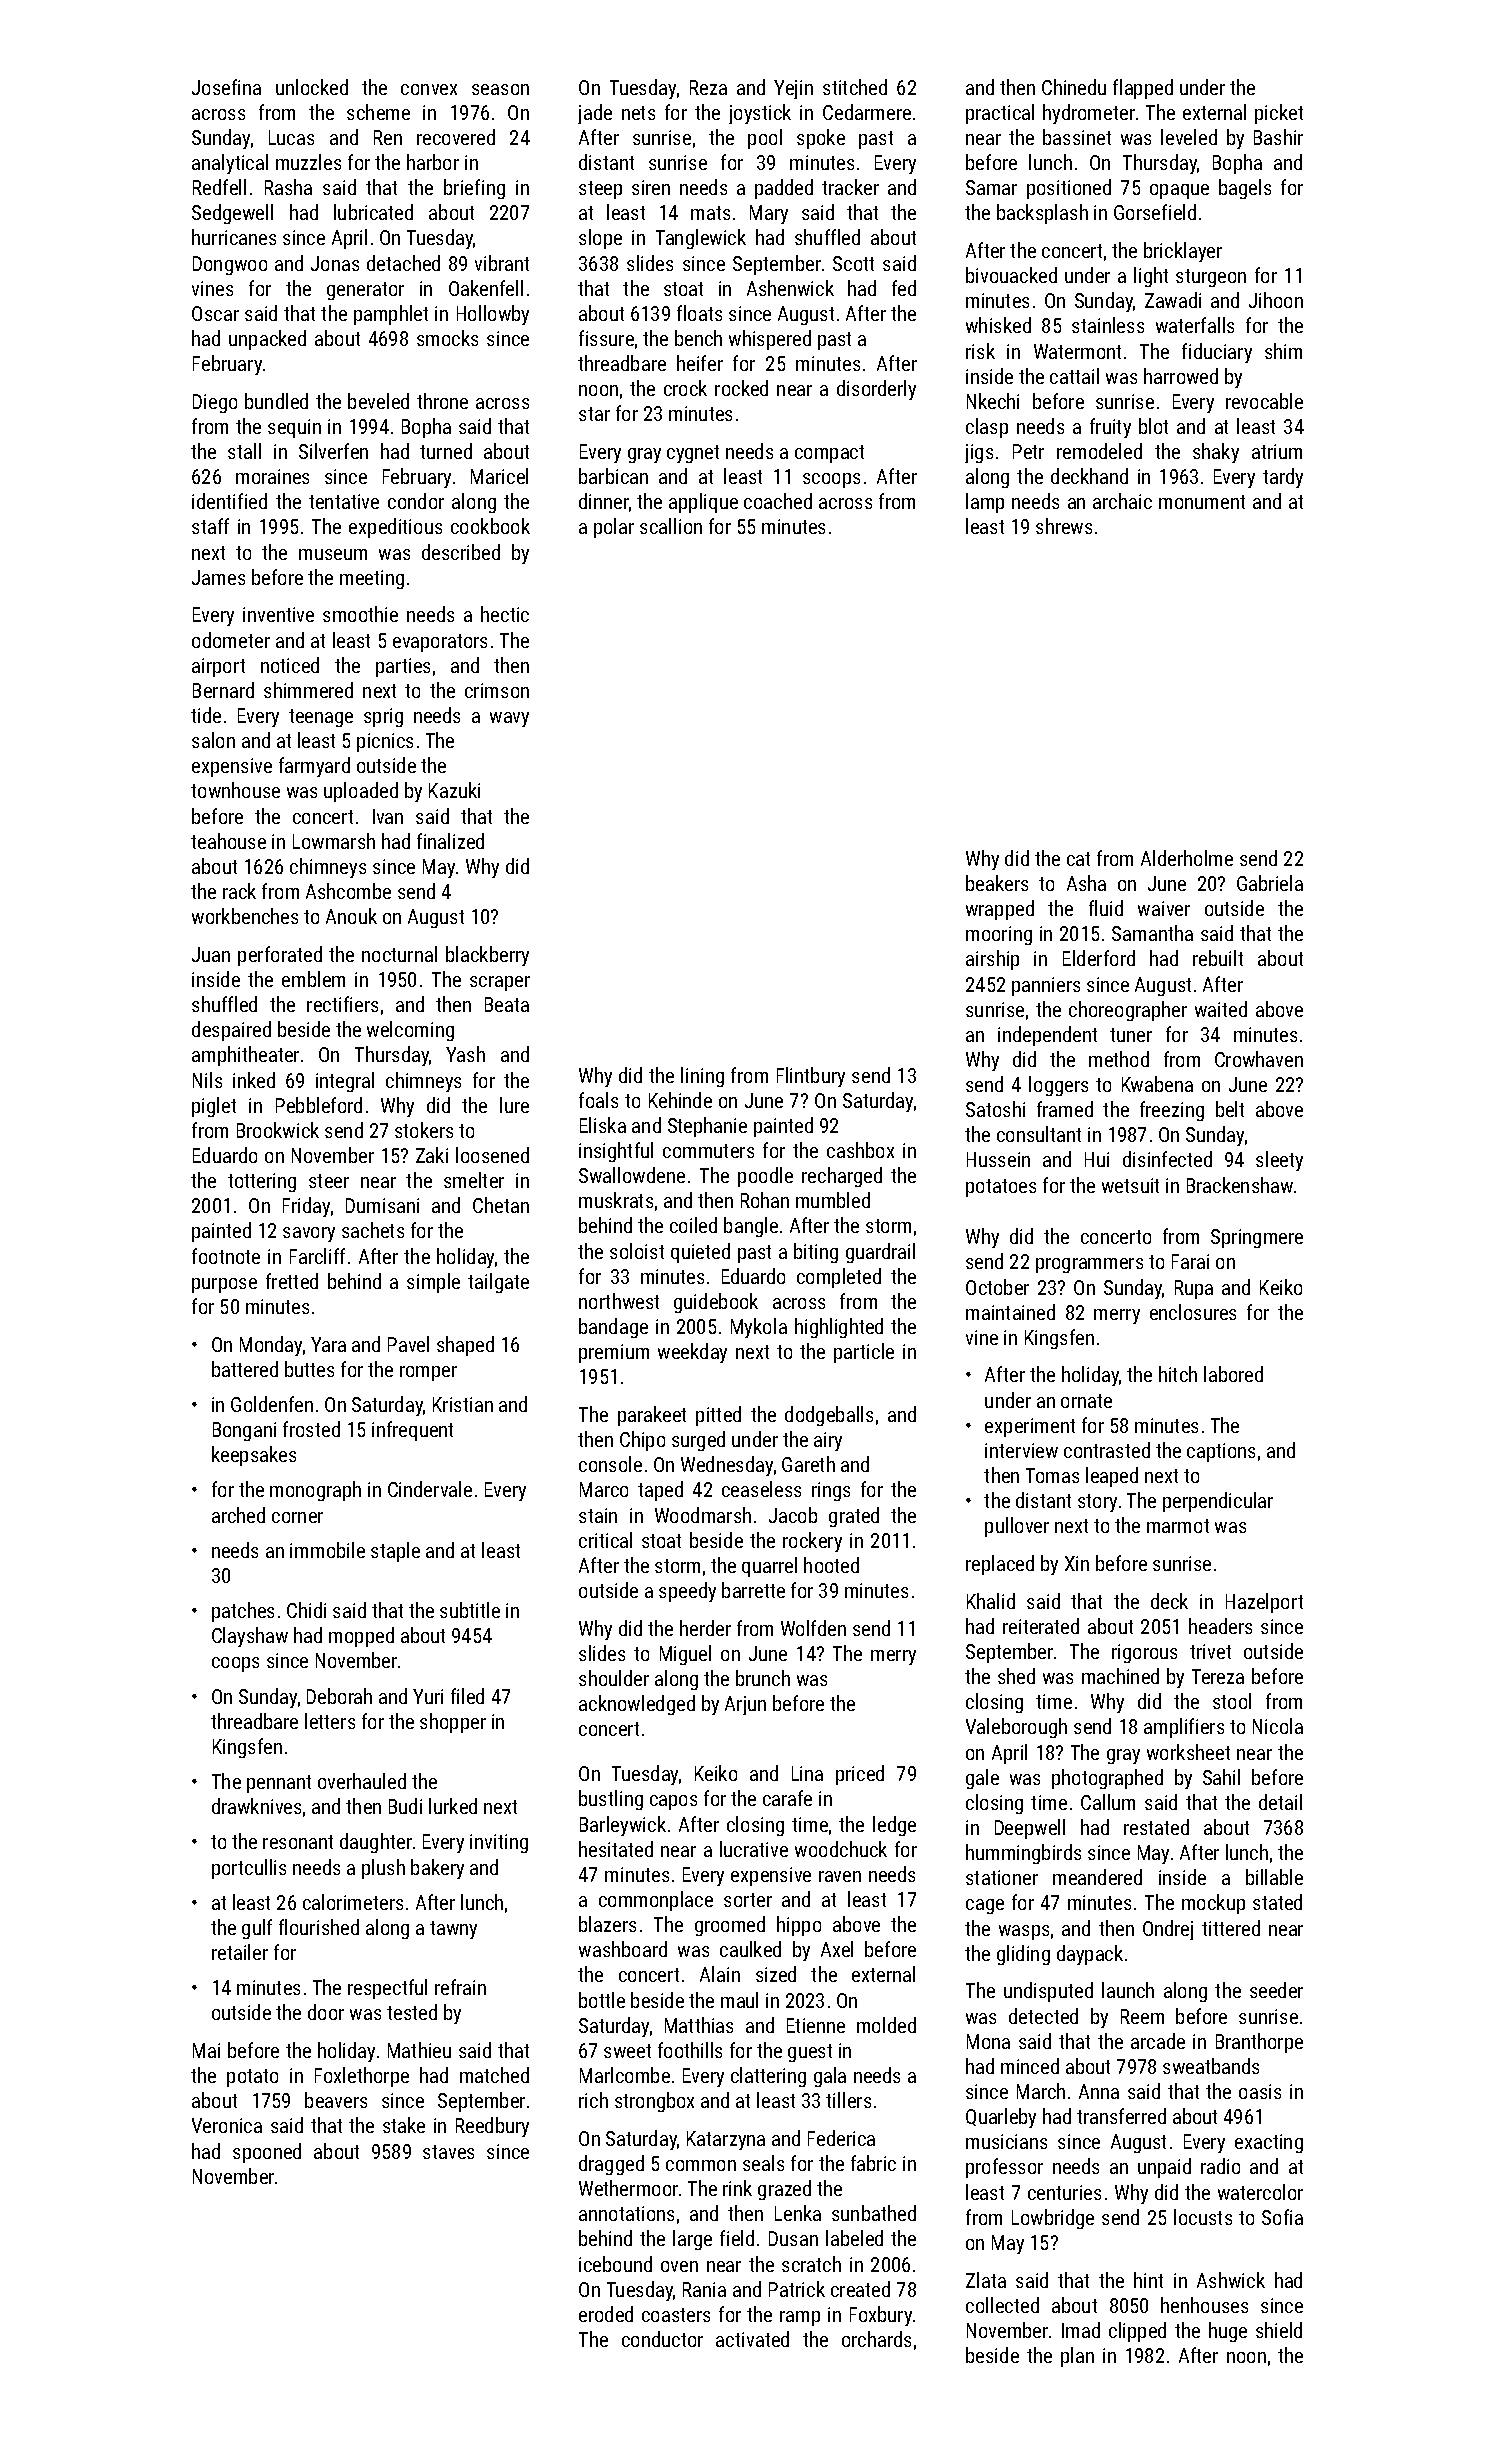  I want to click on Yash, so click(465, 1054).
